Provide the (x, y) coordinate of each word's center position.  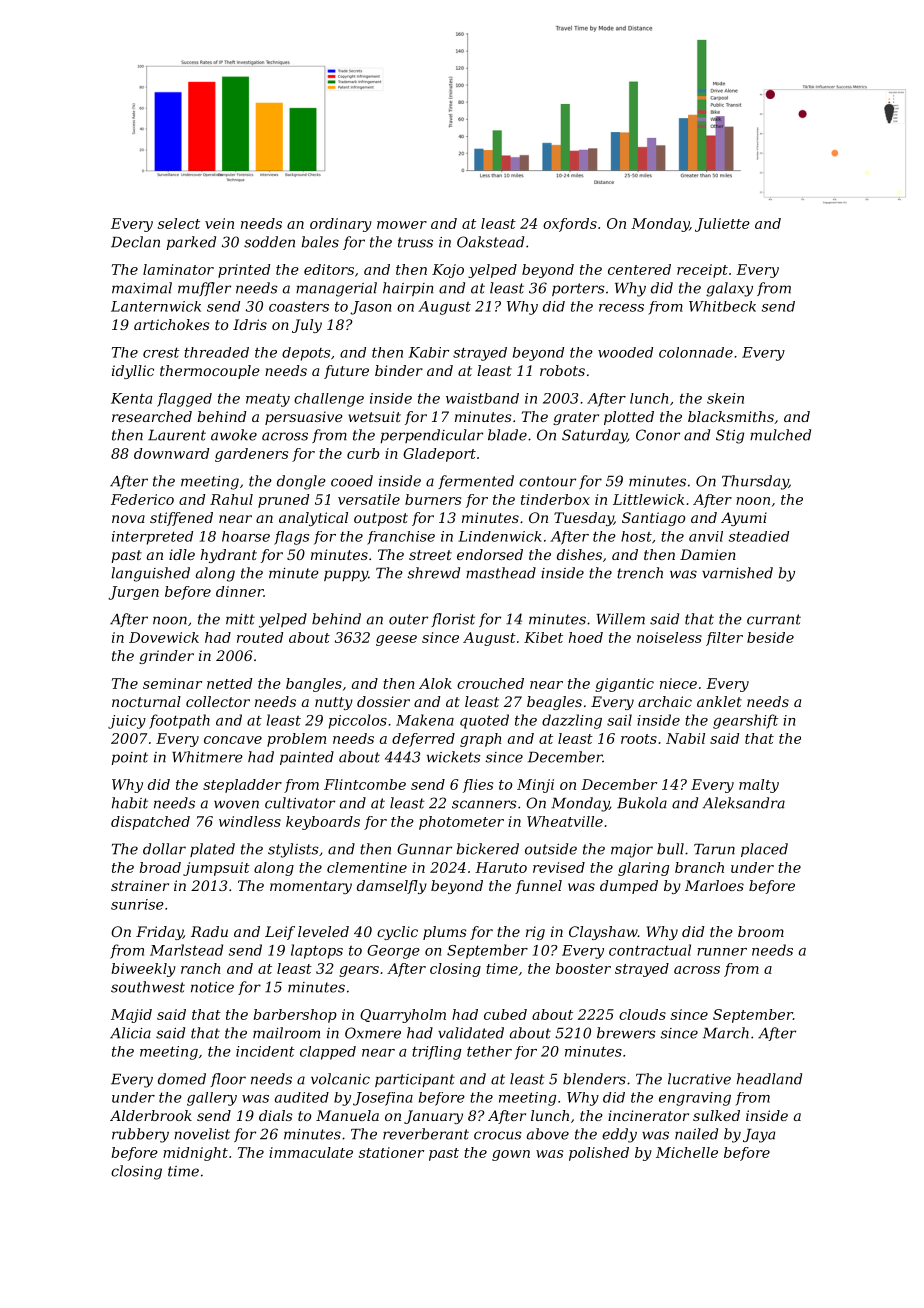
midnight (195, 1154)
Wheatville (565, 821)
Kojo (448, 271)
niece (678, 683)
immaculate (311, 1152)
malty (759, 786)
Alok (435, 683)
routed (260, 637)
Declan (135, 242)
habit (130, 803)
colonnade (696, 352)
